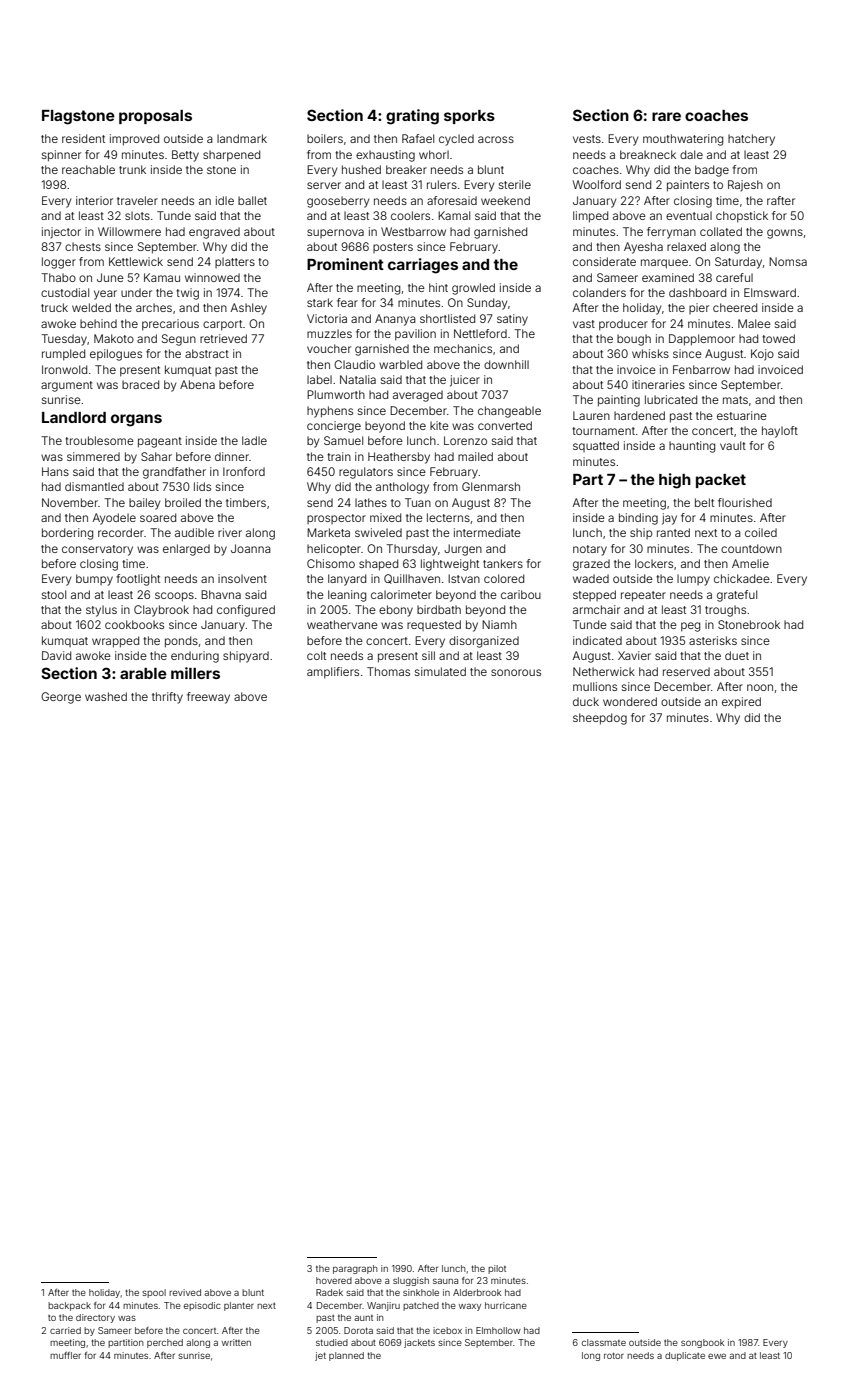 This page has height=1400, width=849. Describe the element at coordinates (165, 1343) in the page. I see `perched` at that location.
